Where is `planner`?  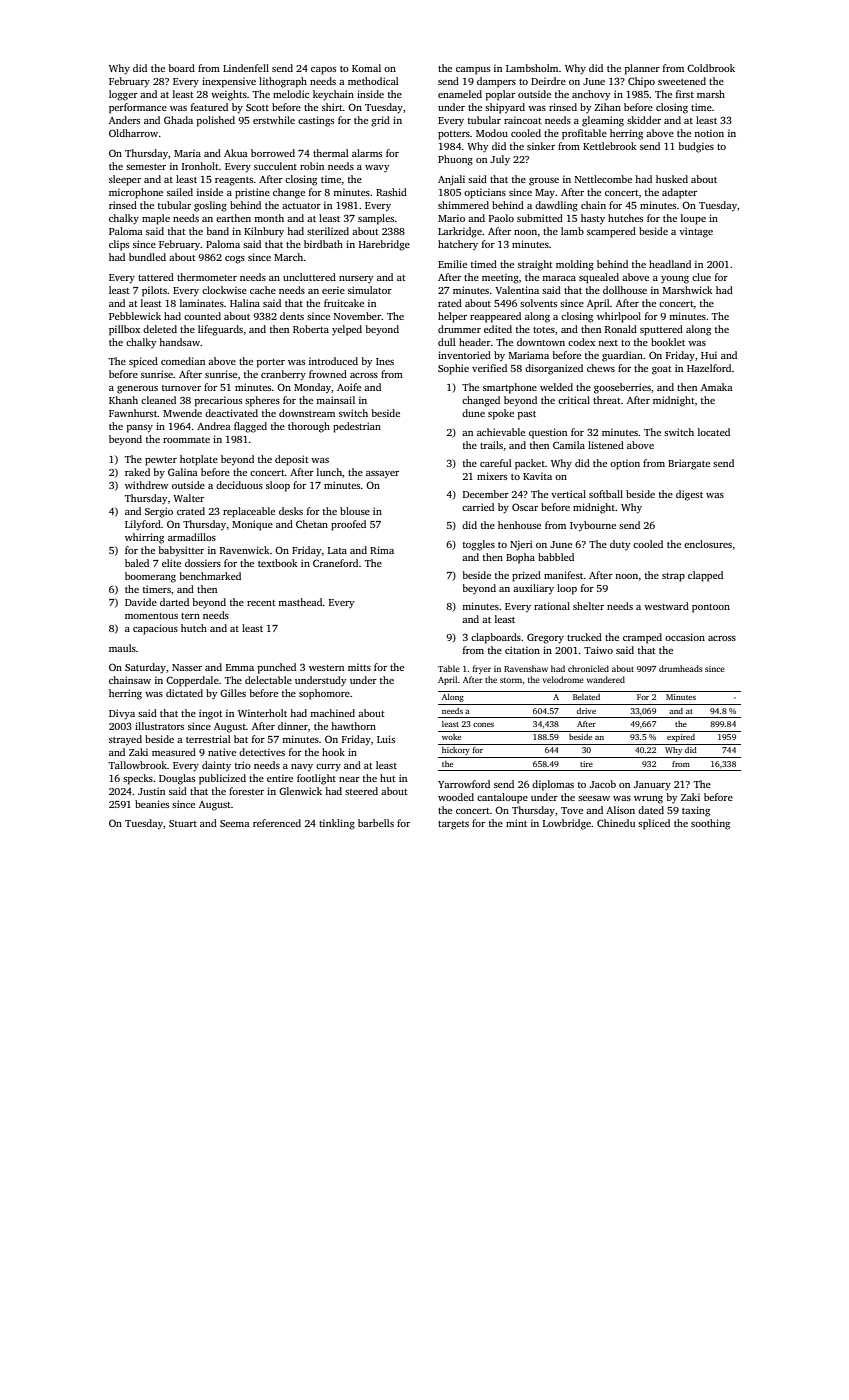 planner is located at coordinates (642, 69).
